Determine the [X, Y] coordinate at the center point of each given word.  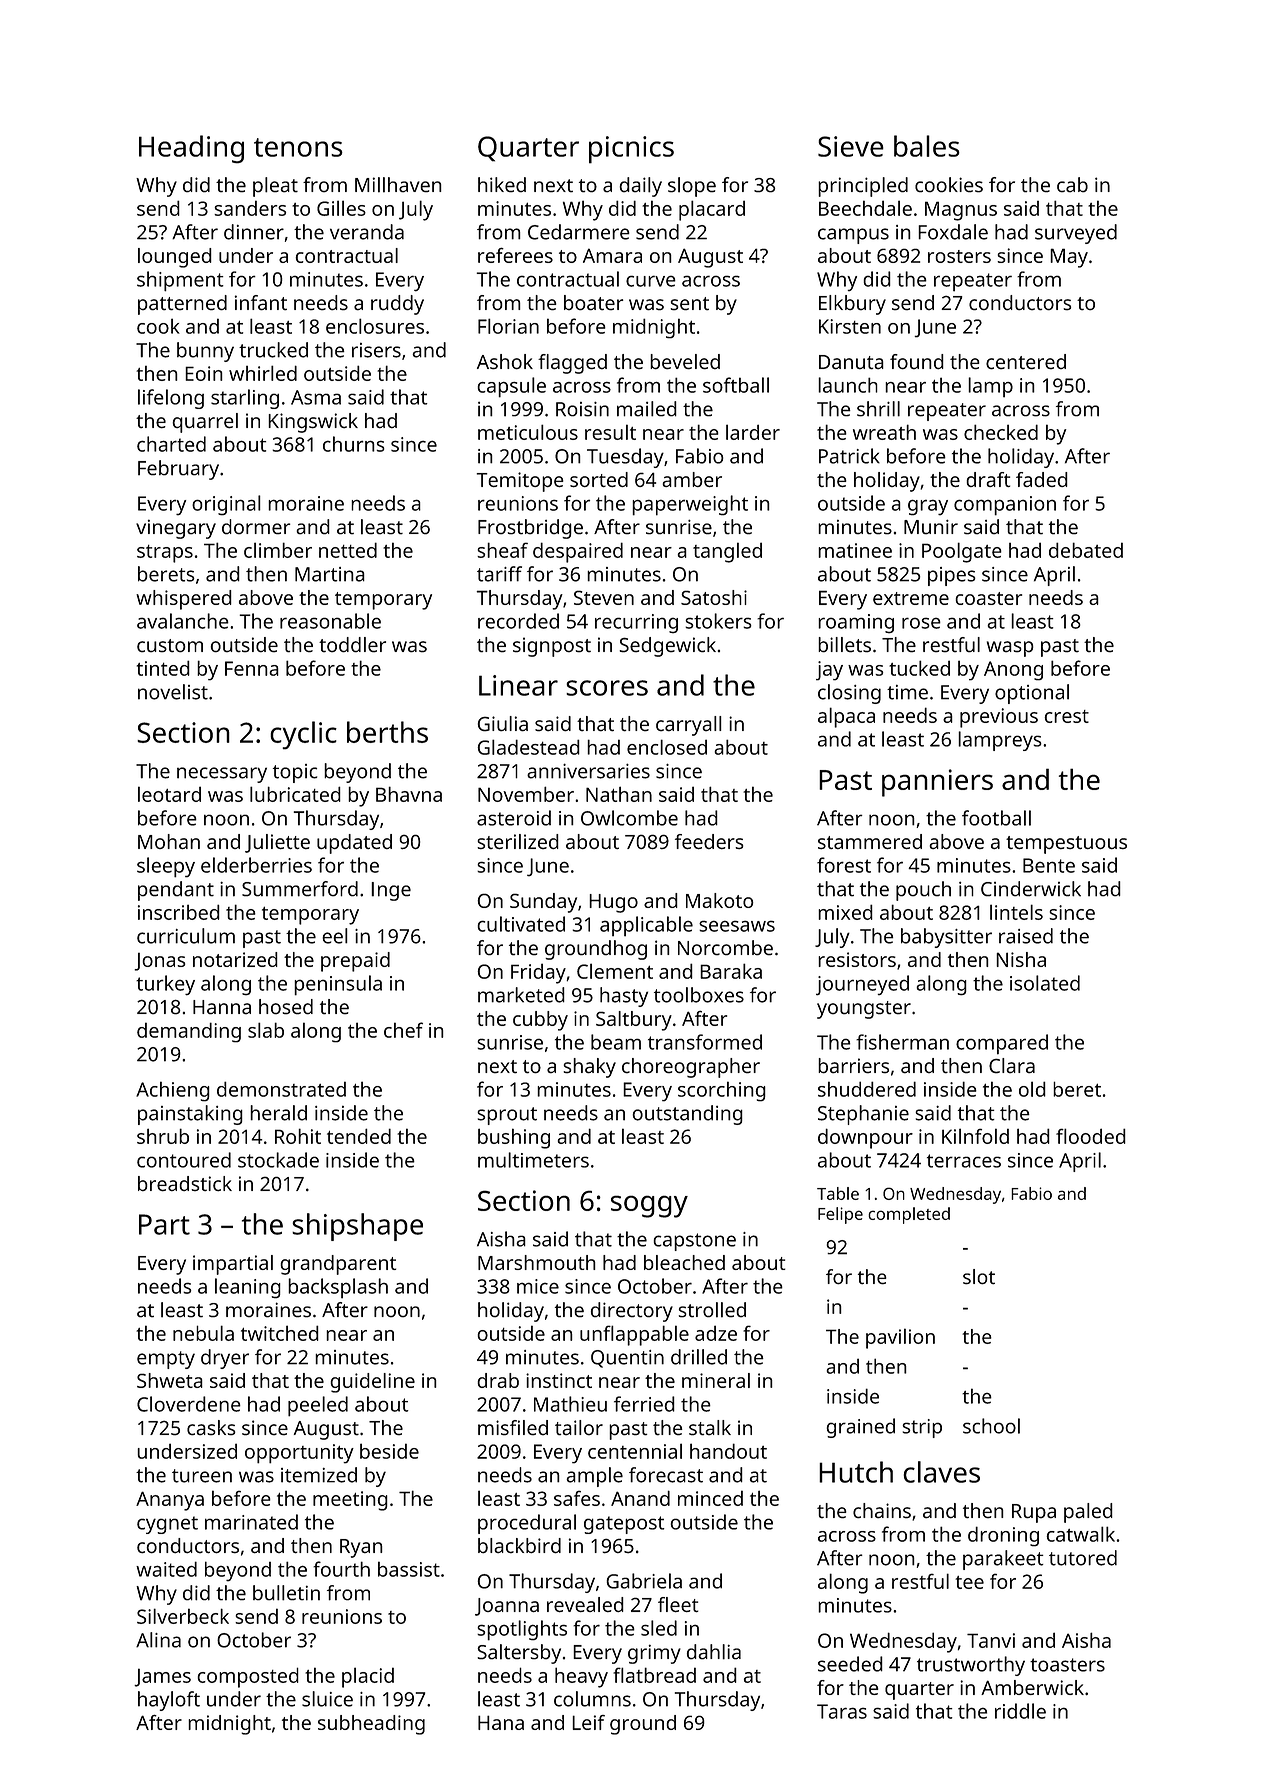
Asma [316, 397]
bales [927, 146]
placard [712, 210]
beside [389, 1451]
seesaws [737, 926]
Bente [1049, 865]
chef [403, 1030]
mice [538, 1286]
